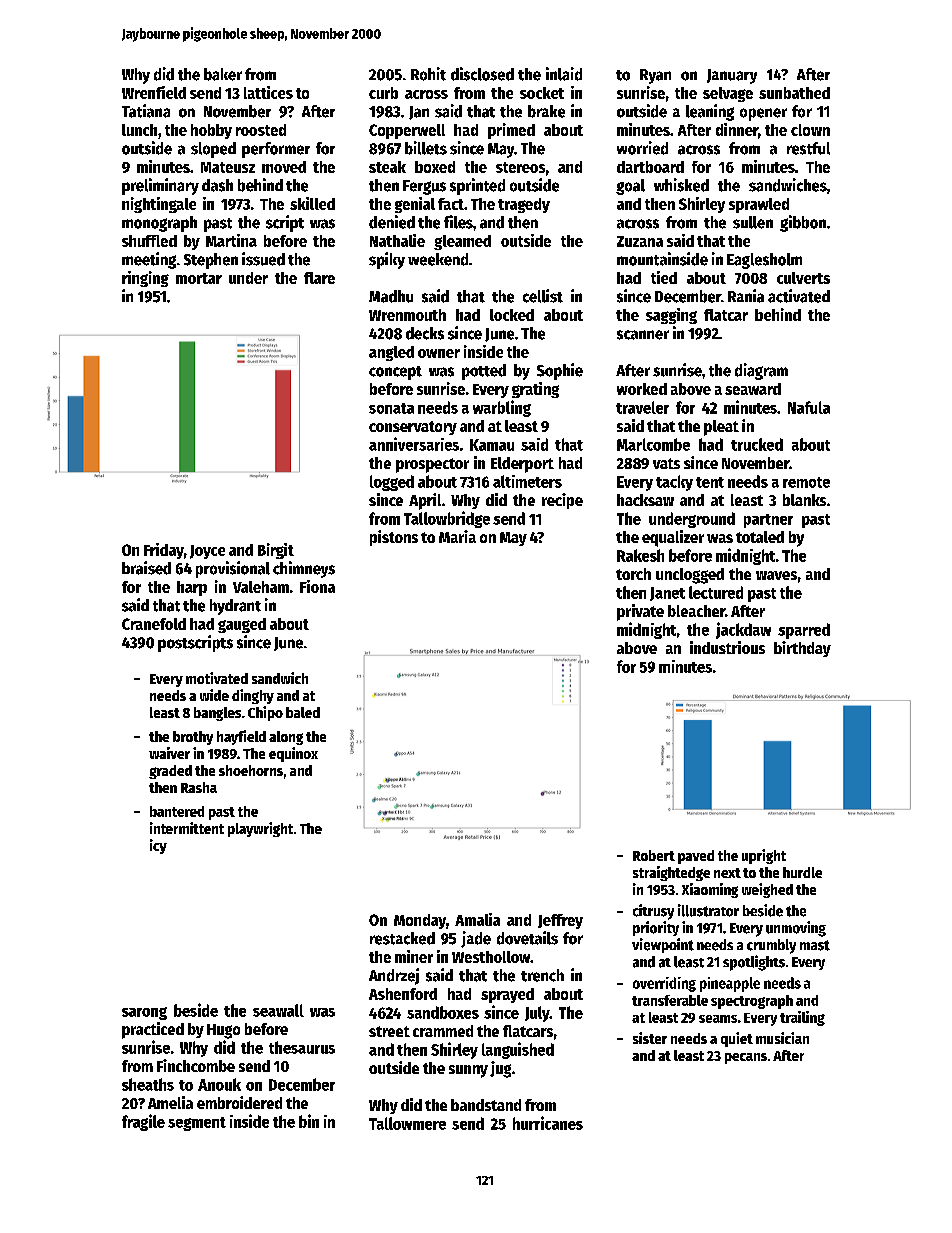  Describe the element at coordinates (640, 612) in the image. I see `private` at that location.
